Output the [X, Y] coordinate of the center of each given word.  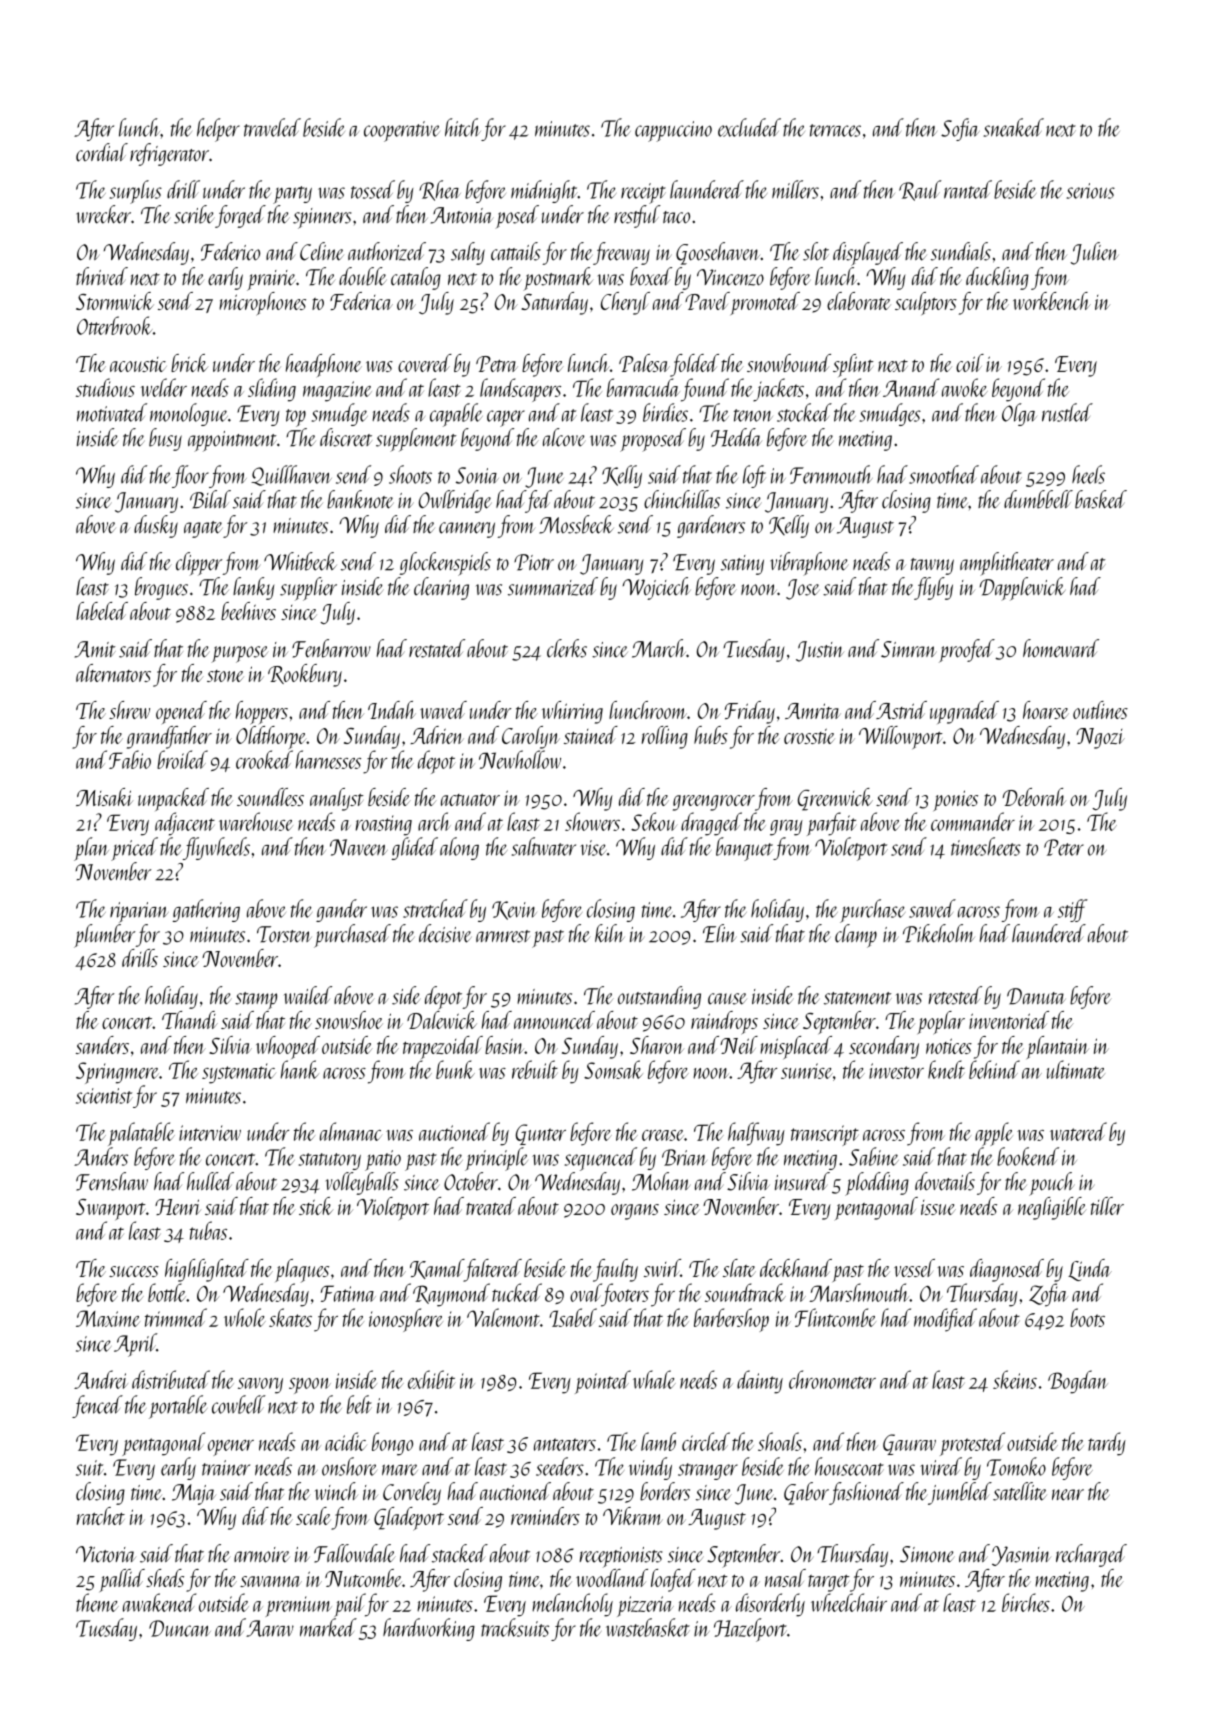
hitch [463, 127]
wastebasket [648, 1627]
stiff [1073, 910]
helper [218, 130]
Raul [920, 190]
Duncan [180, 1628]
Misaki [104, 797]
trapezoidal [443, 1047]
